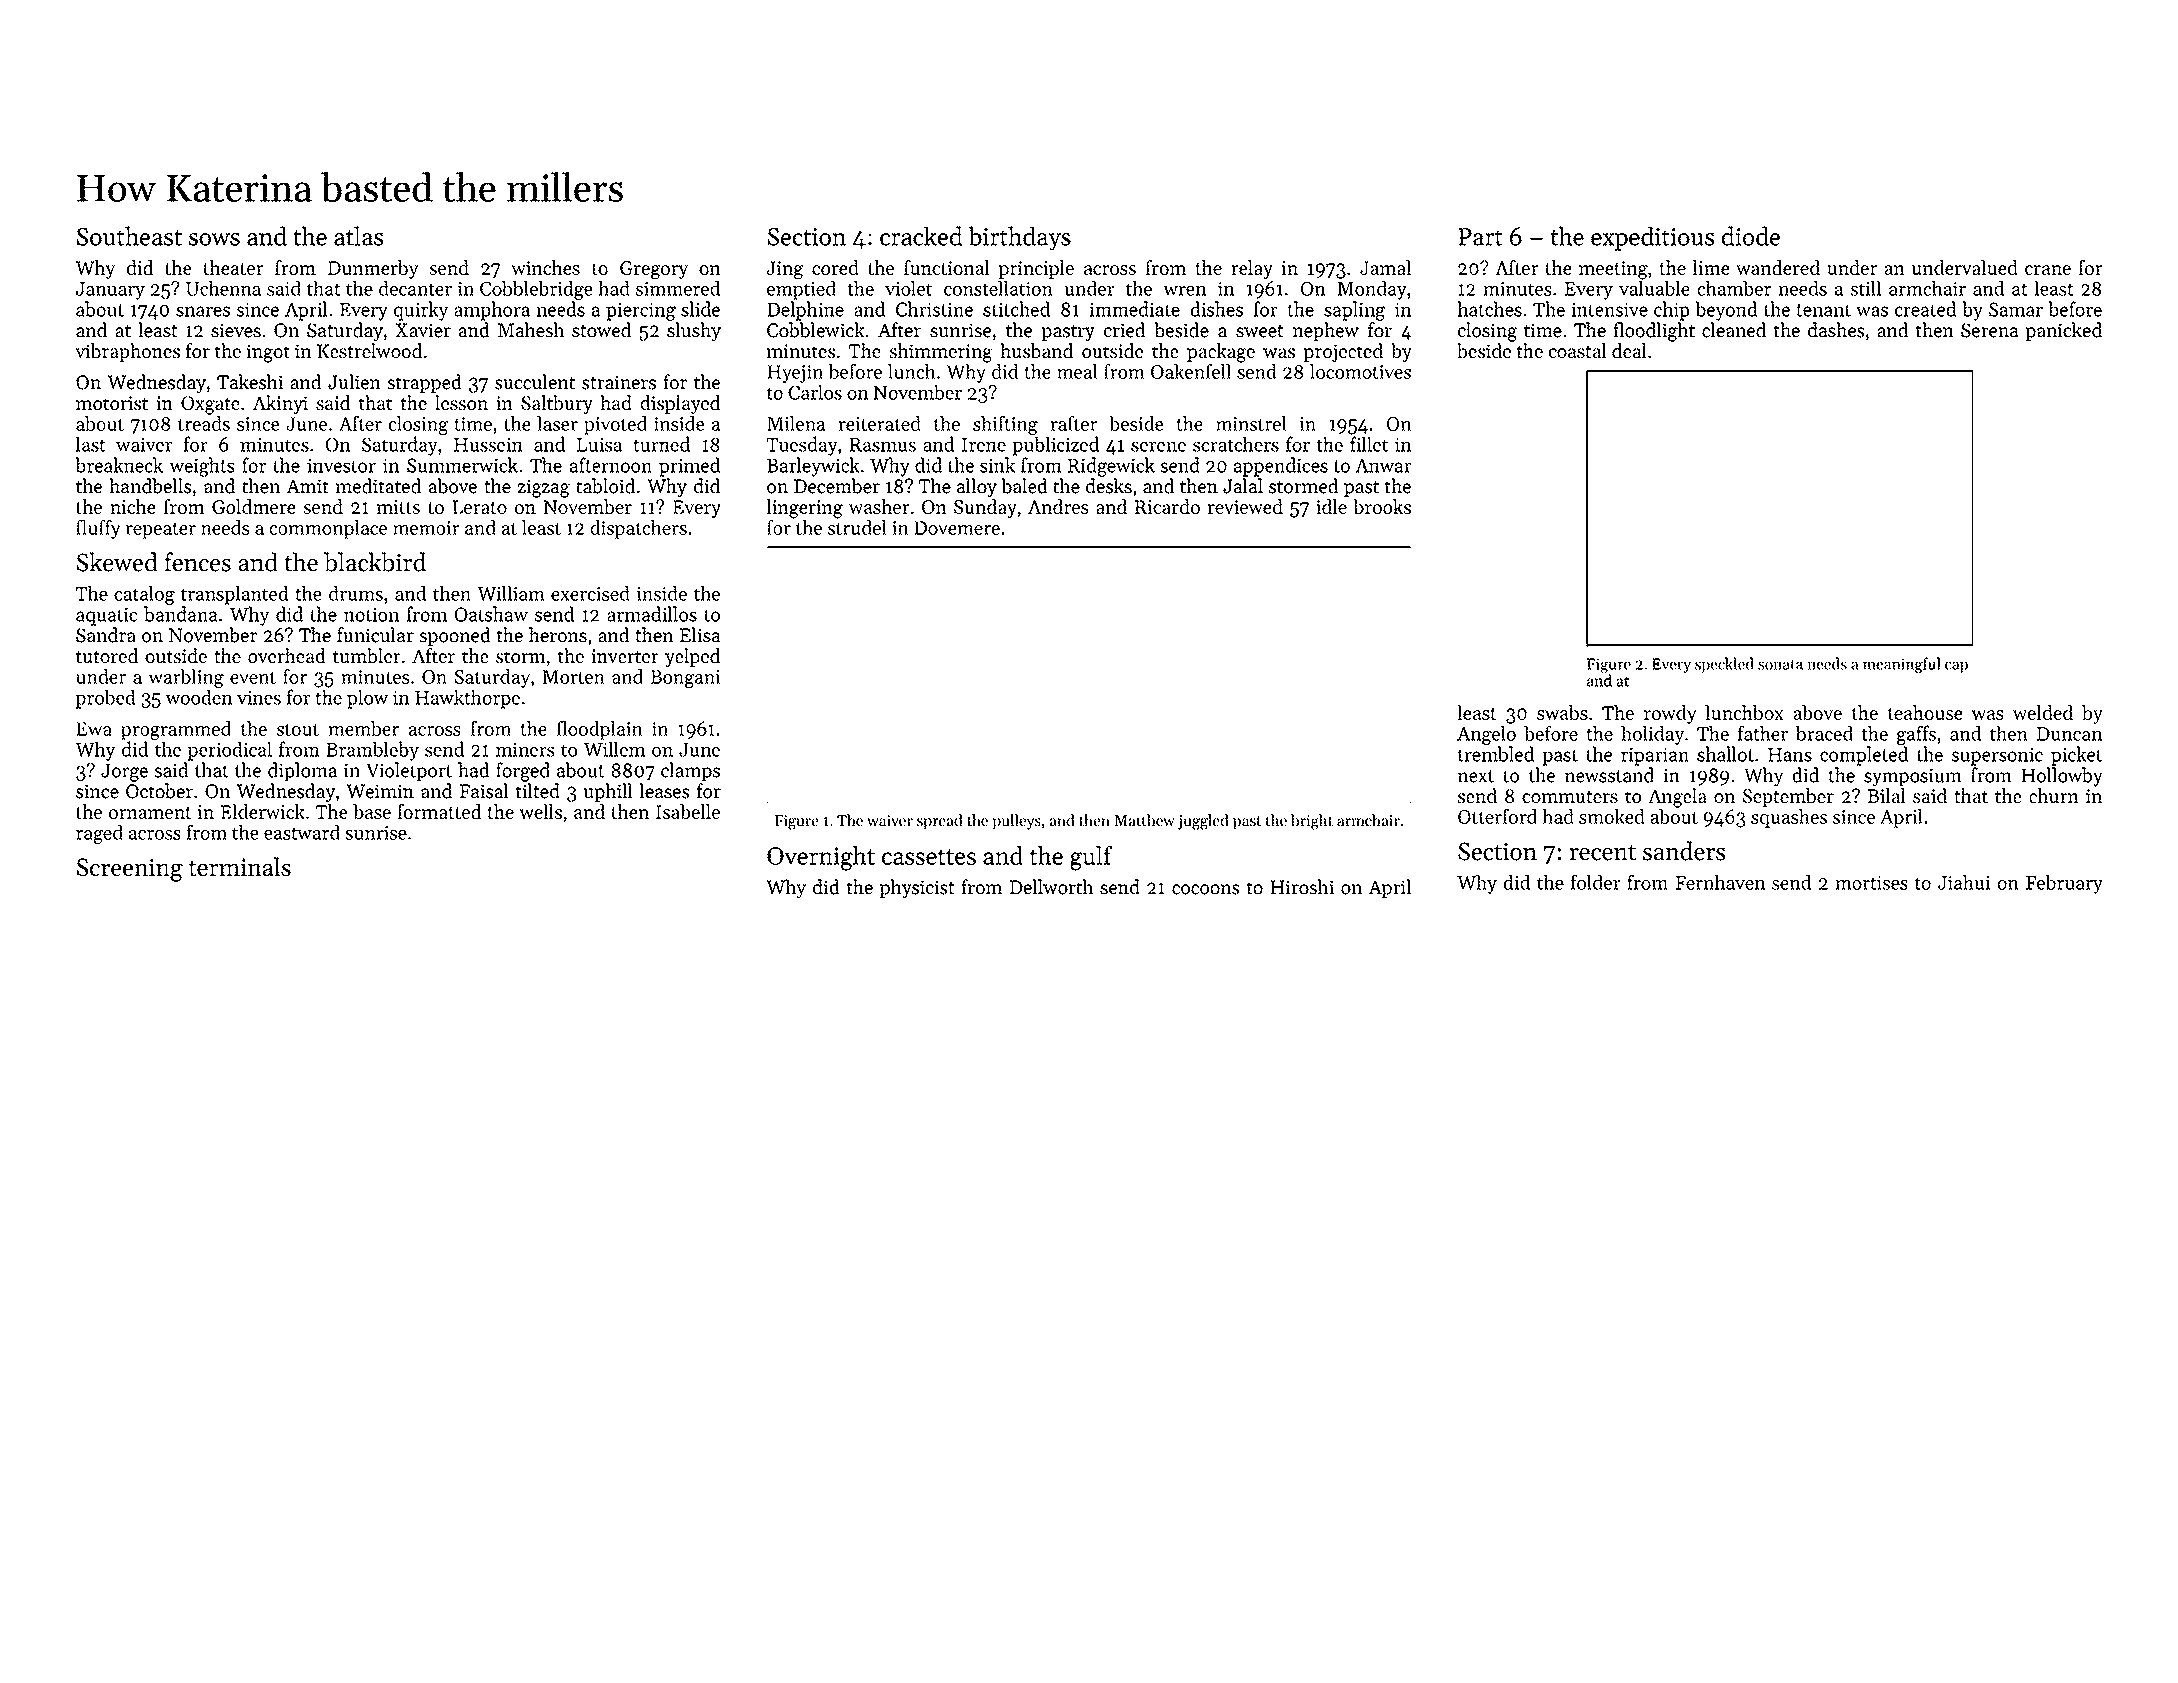  Describe the element at coordinates (2063, 331) in the screenshot. I see `panicked` at that location.
